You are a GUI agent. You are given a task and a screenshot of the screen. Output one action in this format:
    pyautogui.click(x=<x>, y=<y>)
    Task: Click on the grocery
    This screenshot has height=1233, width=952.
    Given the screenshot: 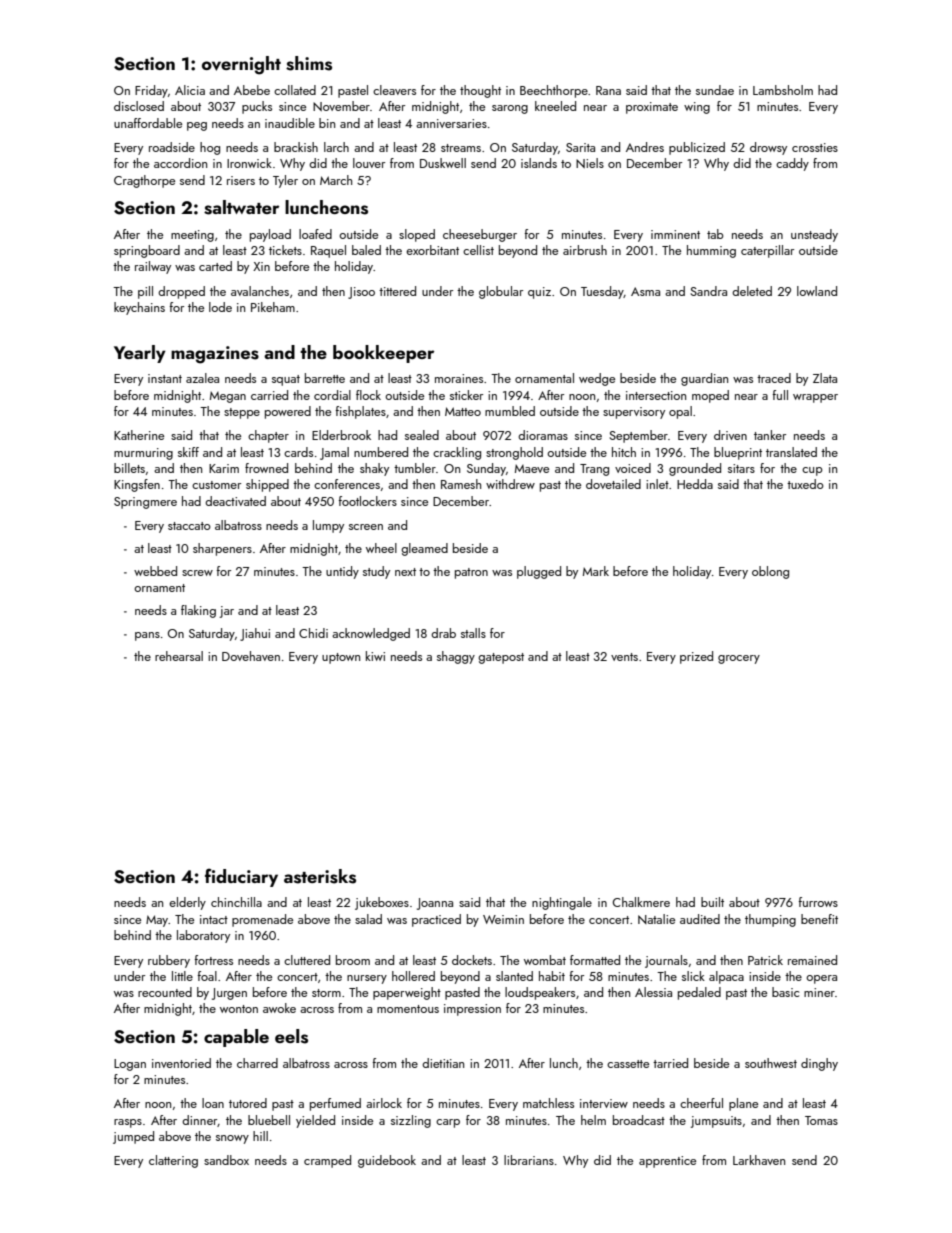 What is the action you would take?
    pyautogui.click(x=739, y=659)
